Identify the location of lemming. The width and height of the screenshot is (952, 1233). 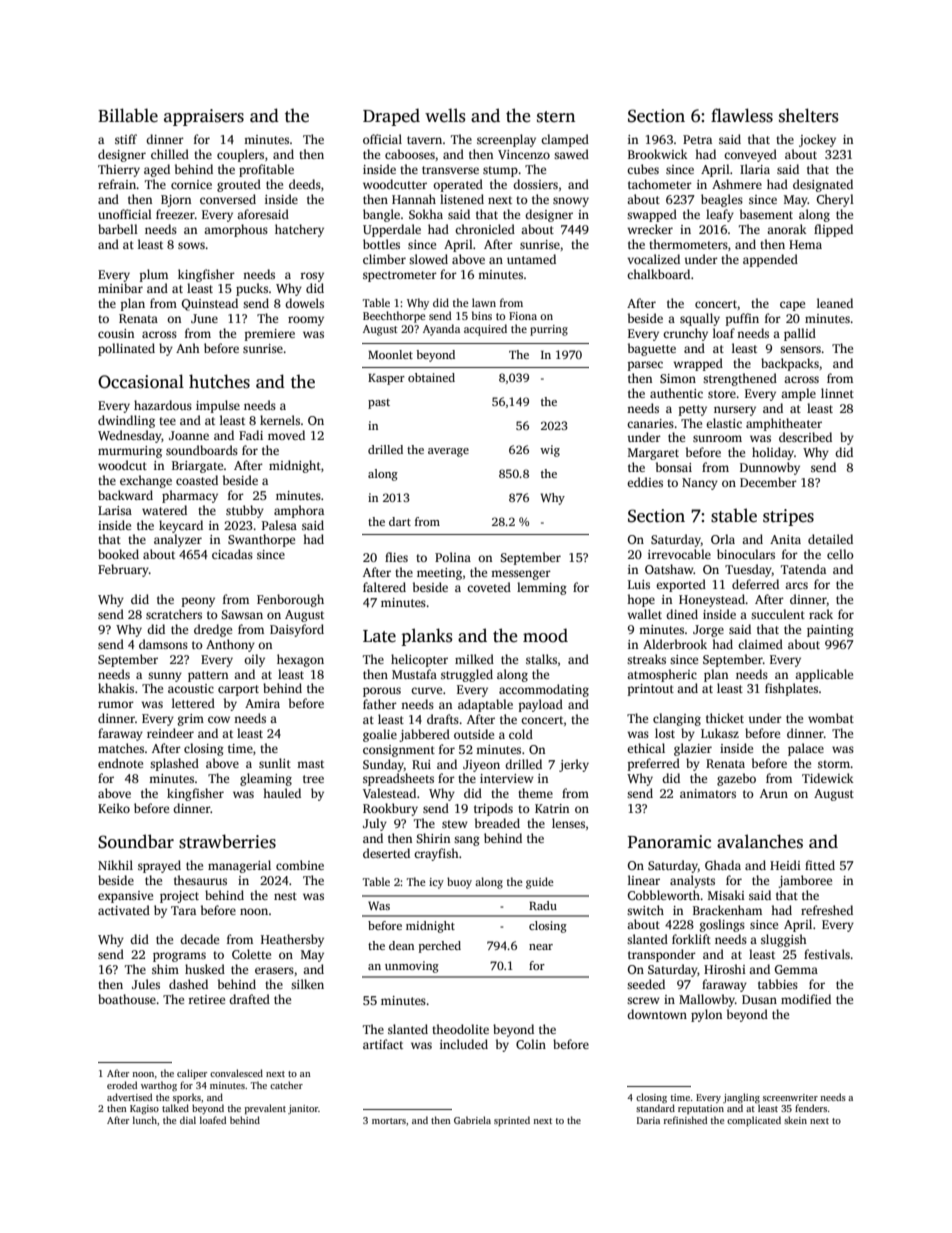
(542, 588).
